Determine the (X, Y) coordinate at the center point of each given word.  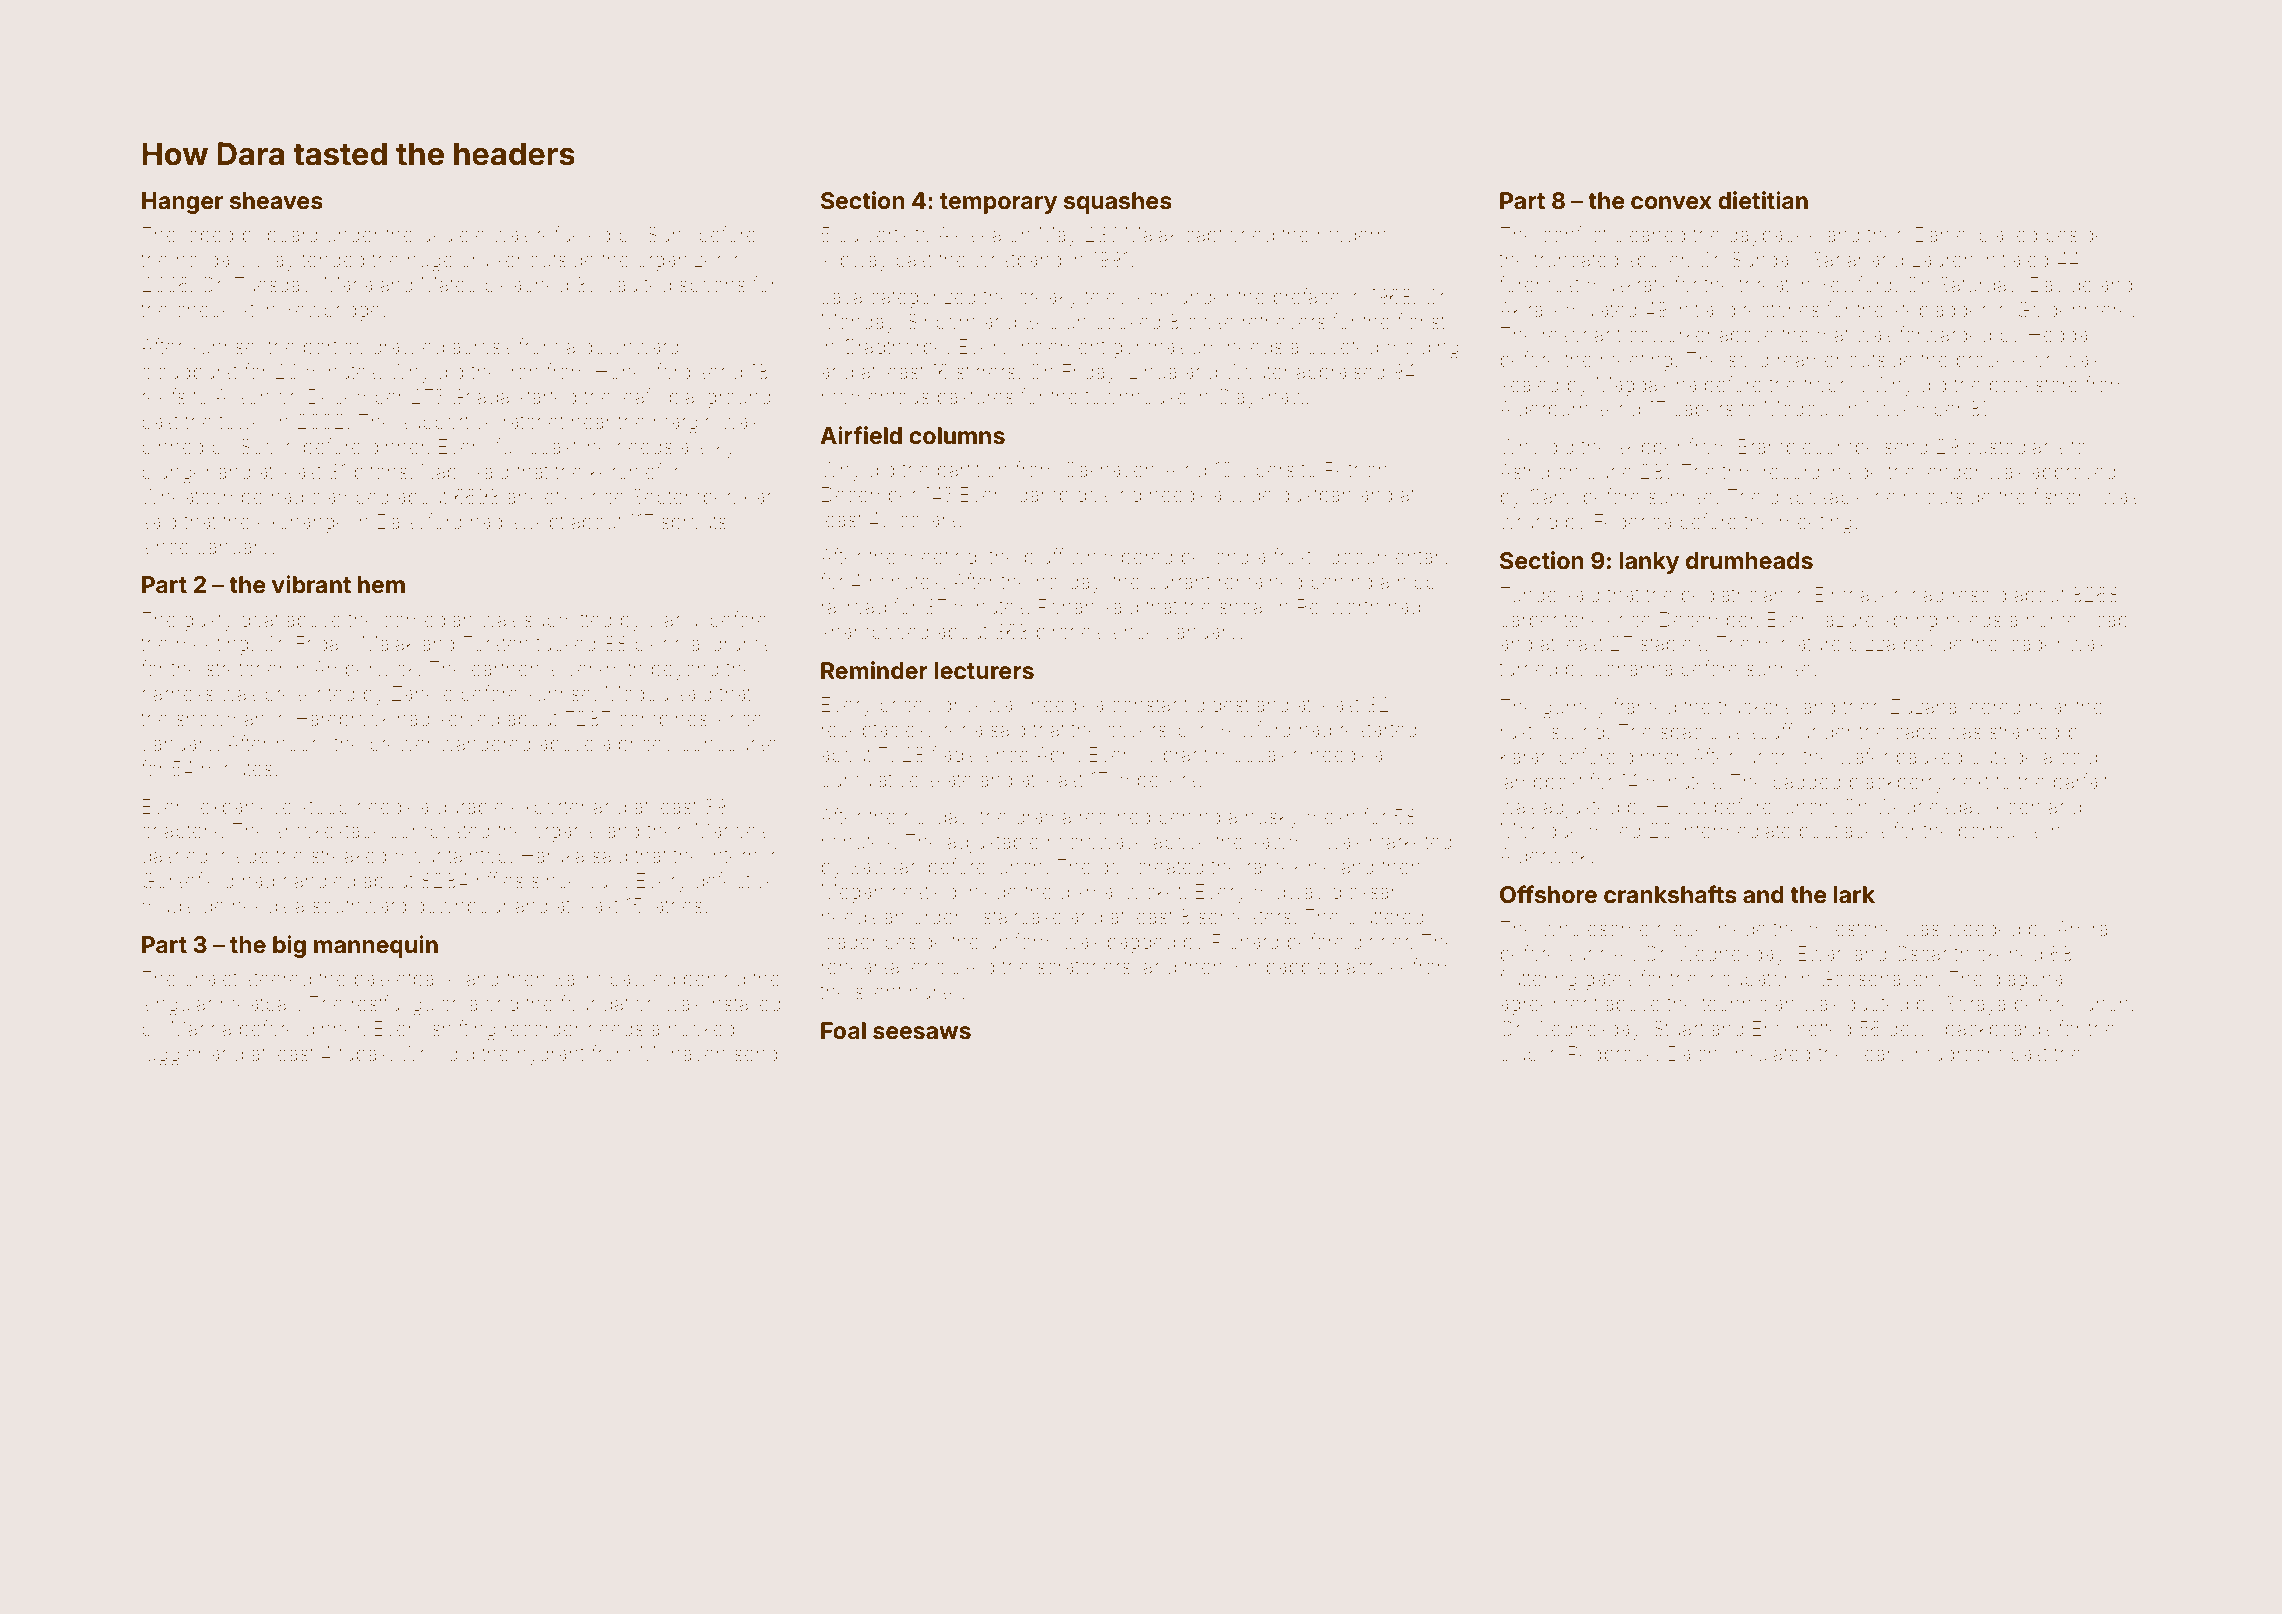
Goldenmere (2073, 309)
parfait (2081, 783)
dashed (175, 855)
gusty (208, 622)
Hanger (182, 203)
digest (1222, 707)
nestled (924, 891)
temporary (998, 203)
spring (1910, 622)
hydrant (551, 1056)
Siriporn (941, 323)
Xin (1244, 966)
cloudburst (189, 371)
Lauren (1942, 259)
